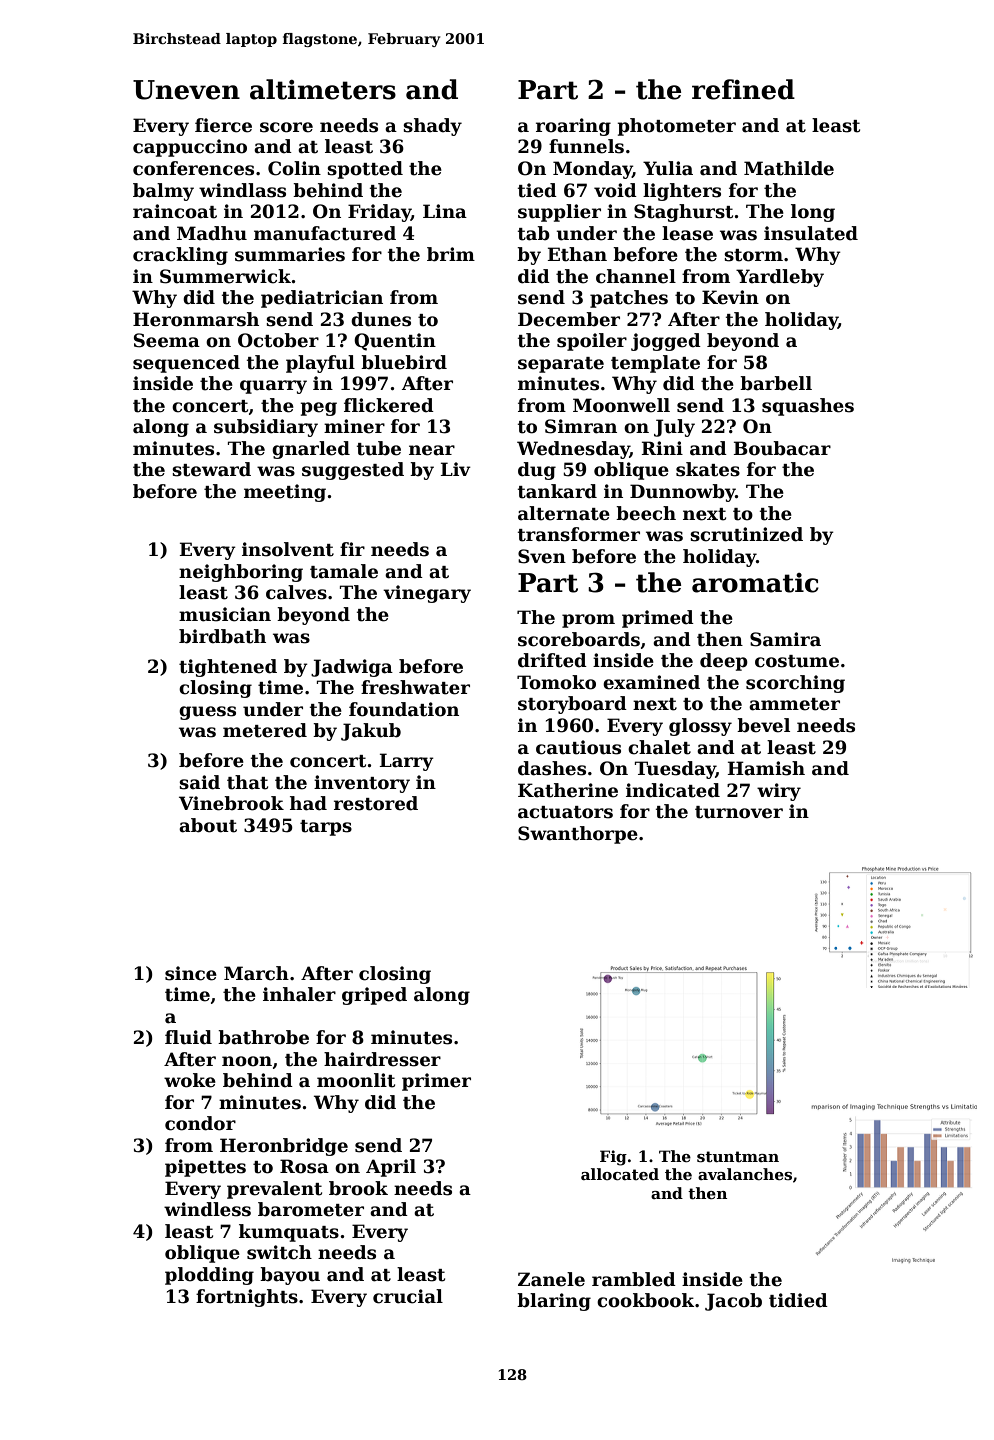  Describe the element at coordinates (207, 713) in the screenshot. I see `guess` at that location.
